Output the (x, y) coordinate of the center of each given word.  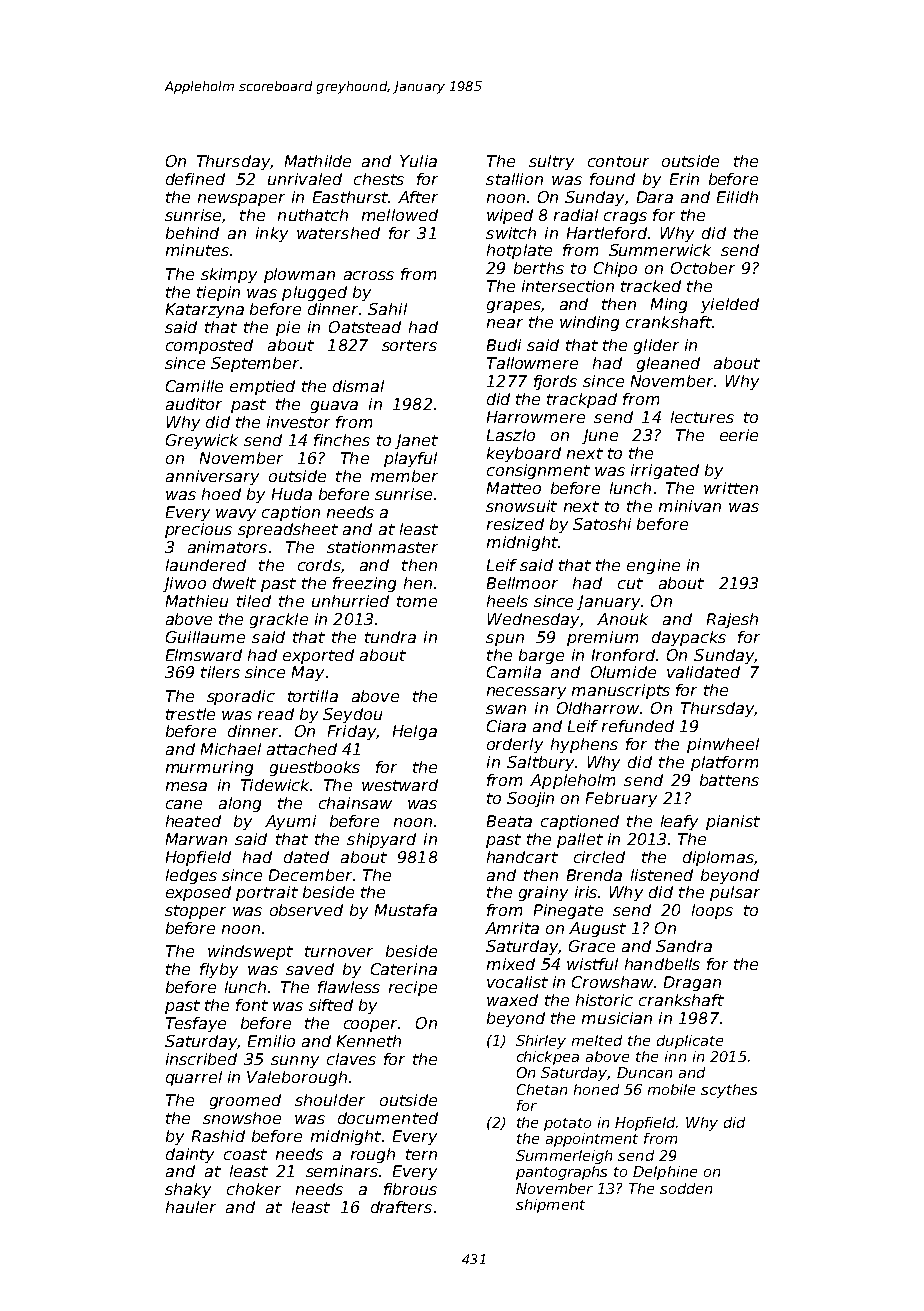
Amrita (512, 928)
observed (306, 910)
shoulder (330, 1100)
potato (567, 1124)
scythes (729, 1091)
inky (272, 234)
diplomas (718, 858)
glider (656, 346)
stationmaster (382, 547)
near (505, 323)
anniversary (212, 477)
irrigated (665, 471)
